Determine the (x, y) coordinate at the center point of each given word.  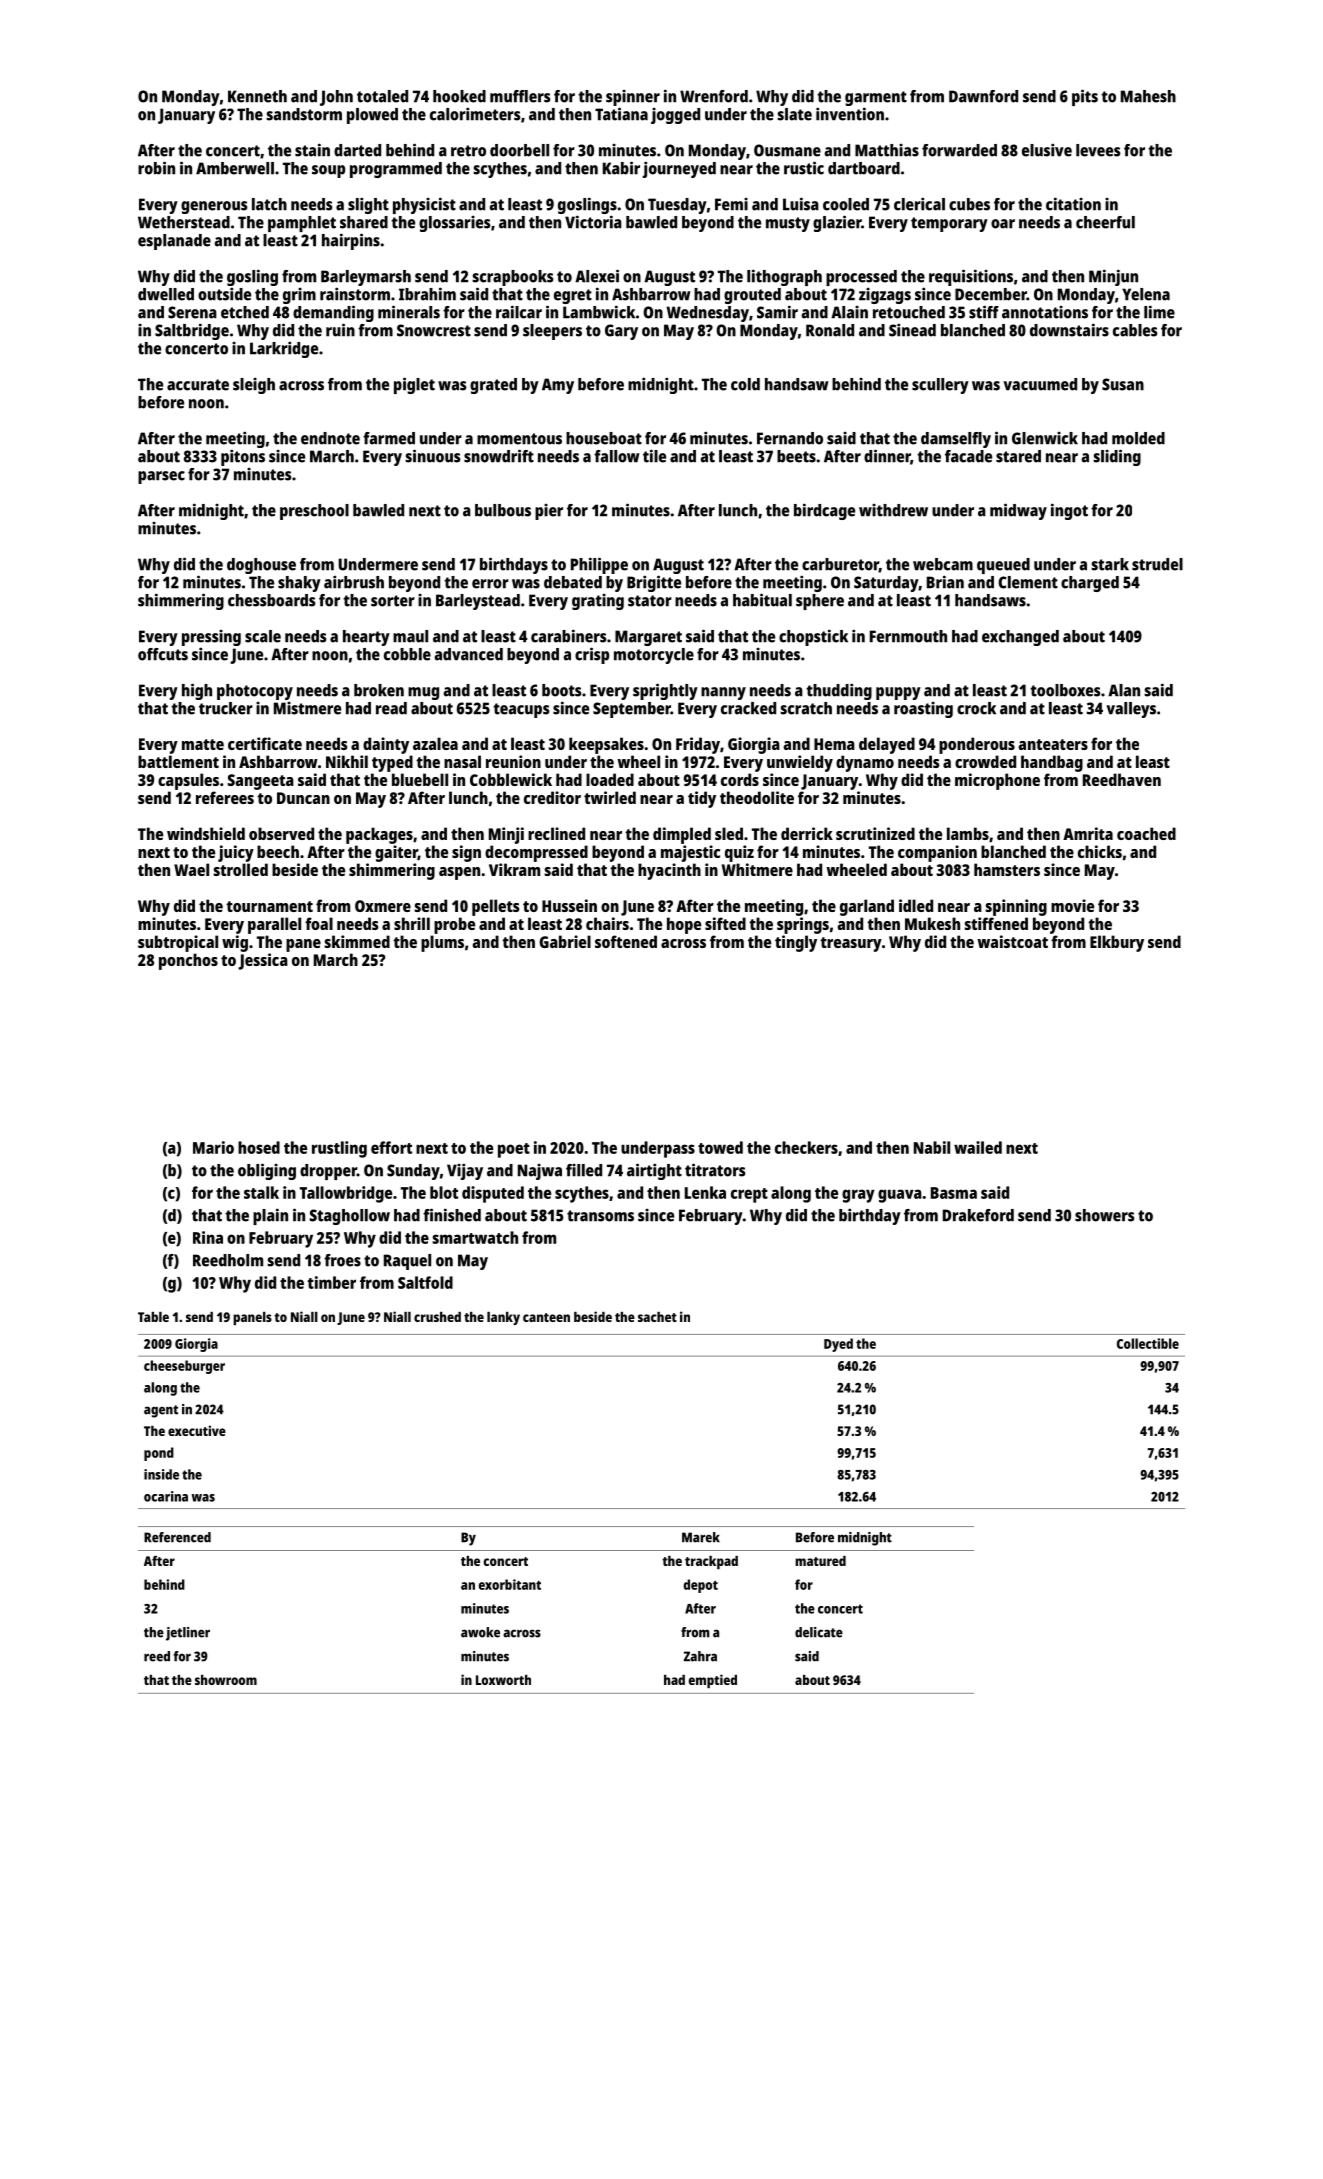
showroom (226, 1680)
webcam (943, 564)
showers (1105, 1215)
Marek (701, 1537)
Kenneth (257, 96)
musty (788, 224)
